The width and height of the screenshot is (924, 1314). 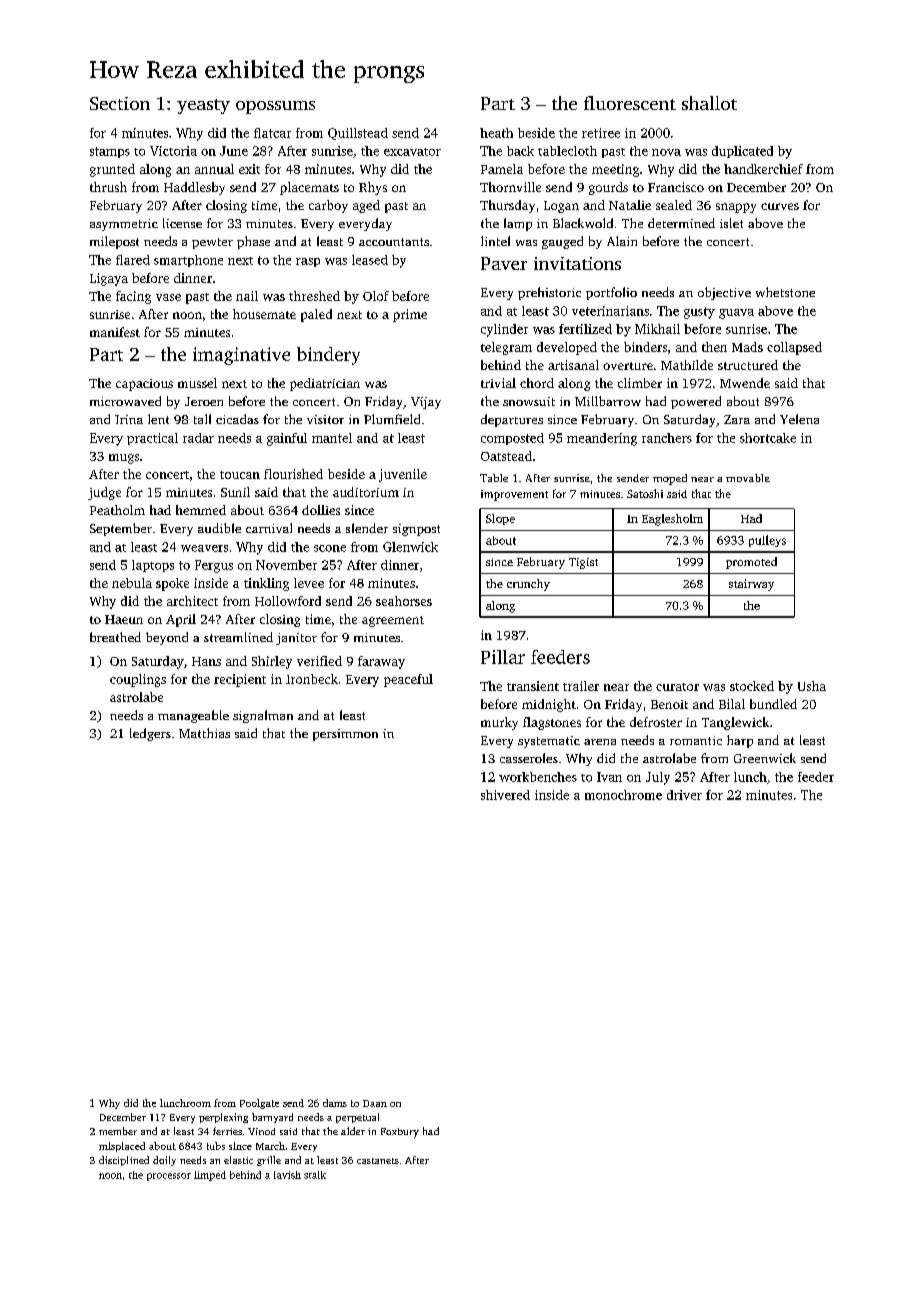 What do you see at coordinates (210, 1176) in the screenshot?
I see `limped` at bounding box center [210, 1176].
